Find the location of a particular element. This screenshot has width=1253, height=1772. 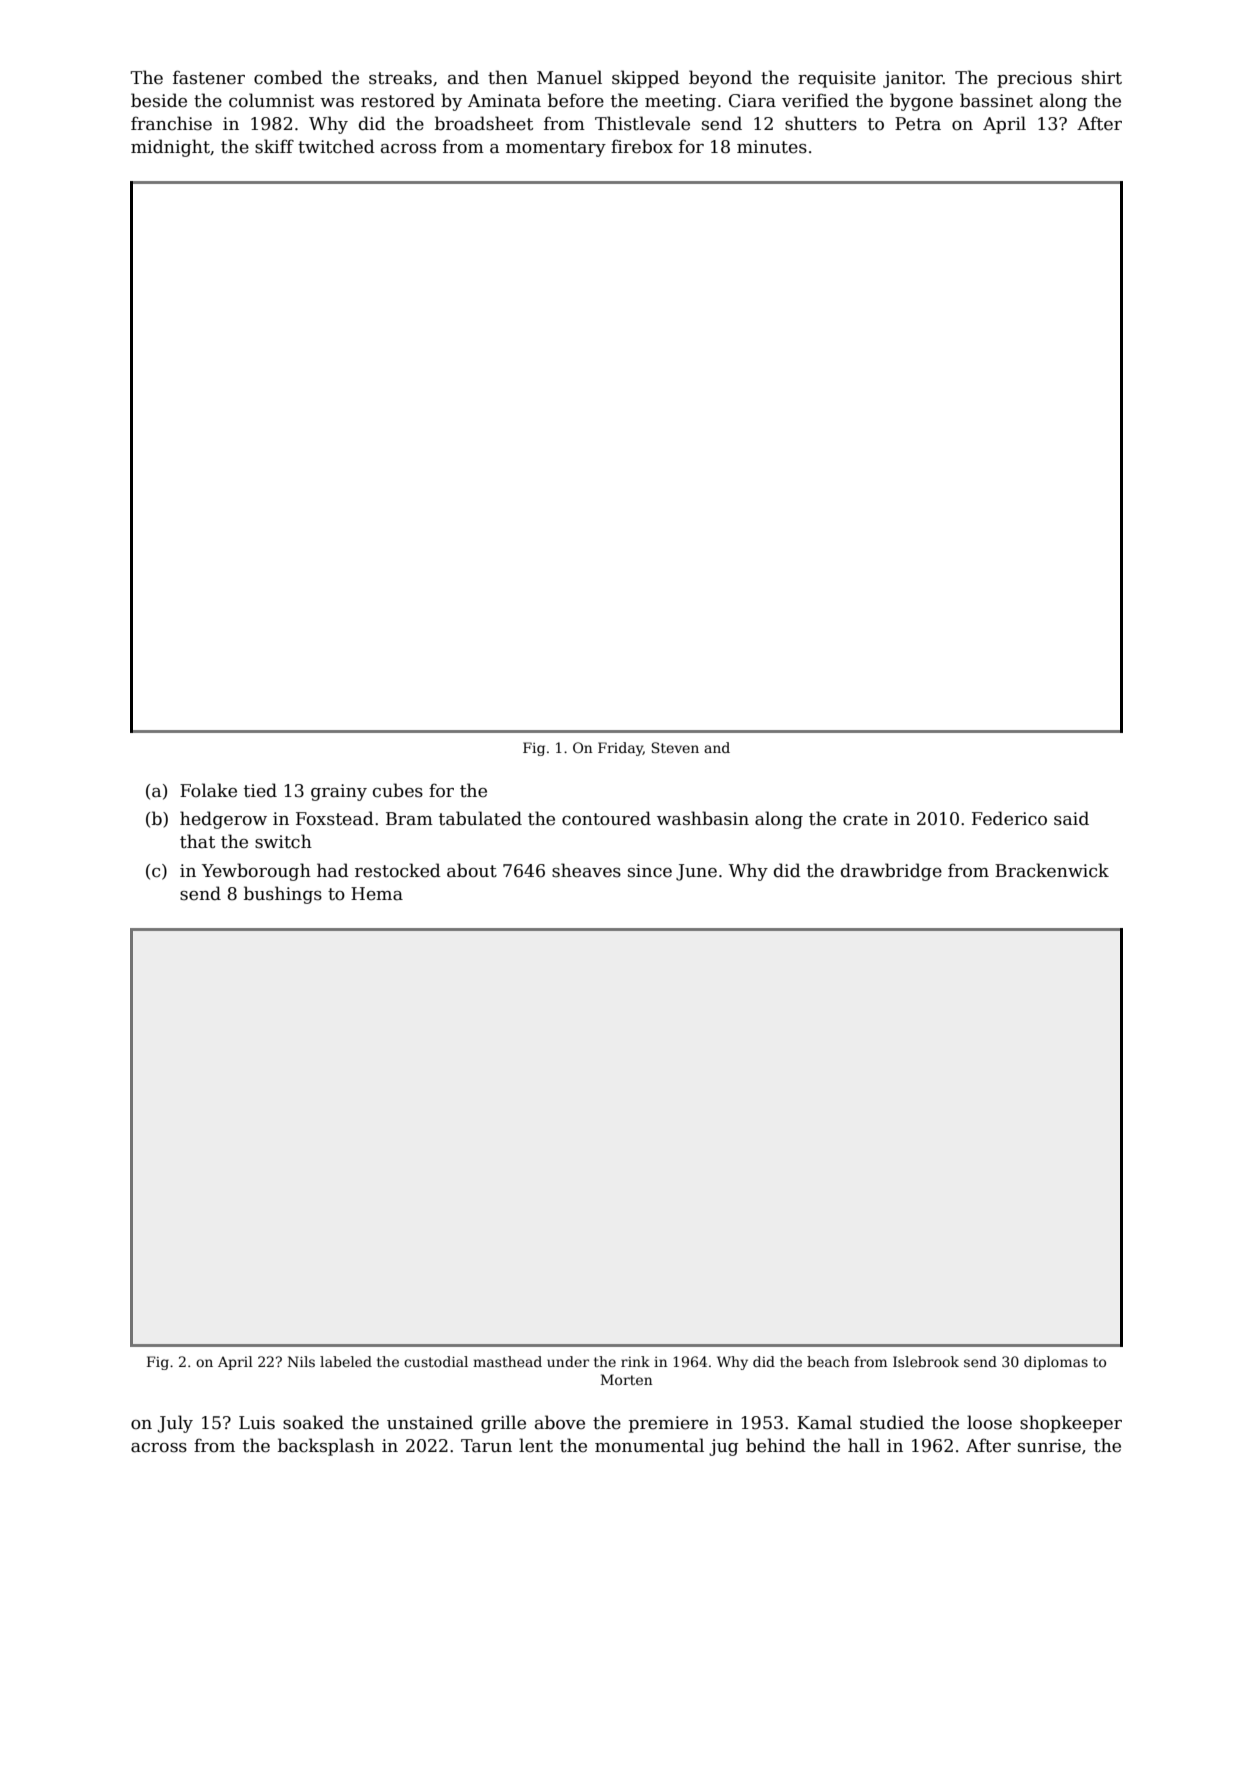

then is located at coordinates (508, 77).
